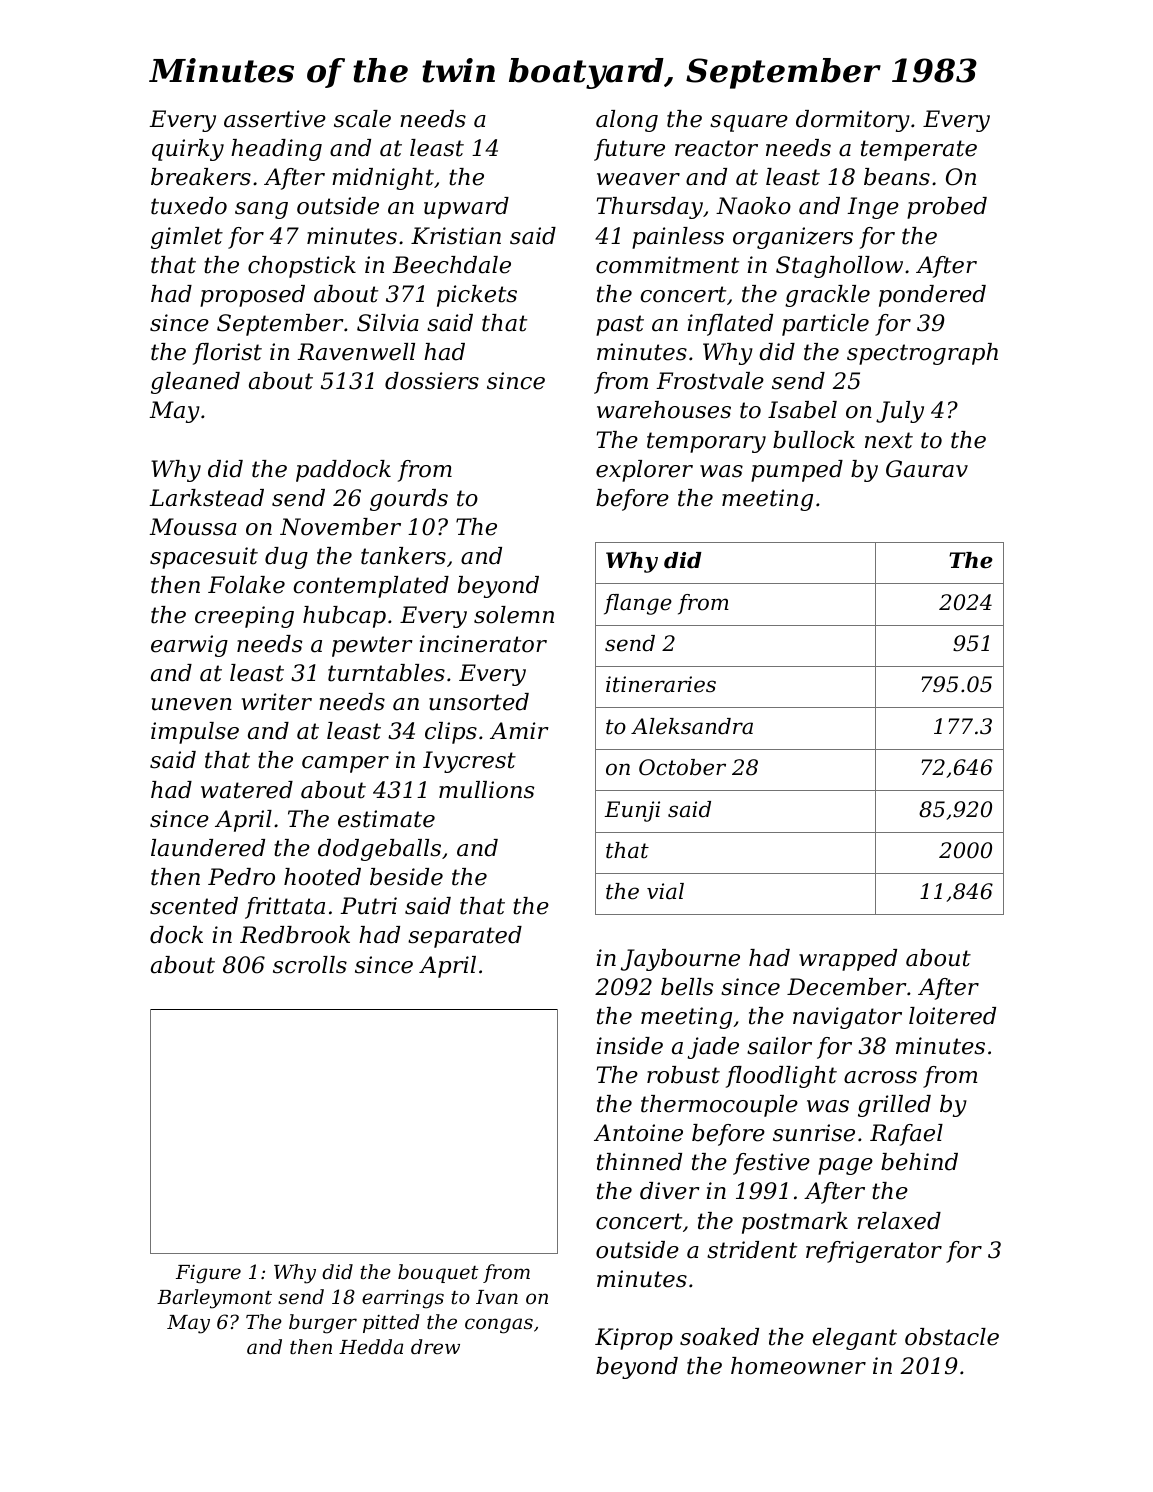 This document has width=1153, height=1492. I want to click on pumped, so click(797, 471).
